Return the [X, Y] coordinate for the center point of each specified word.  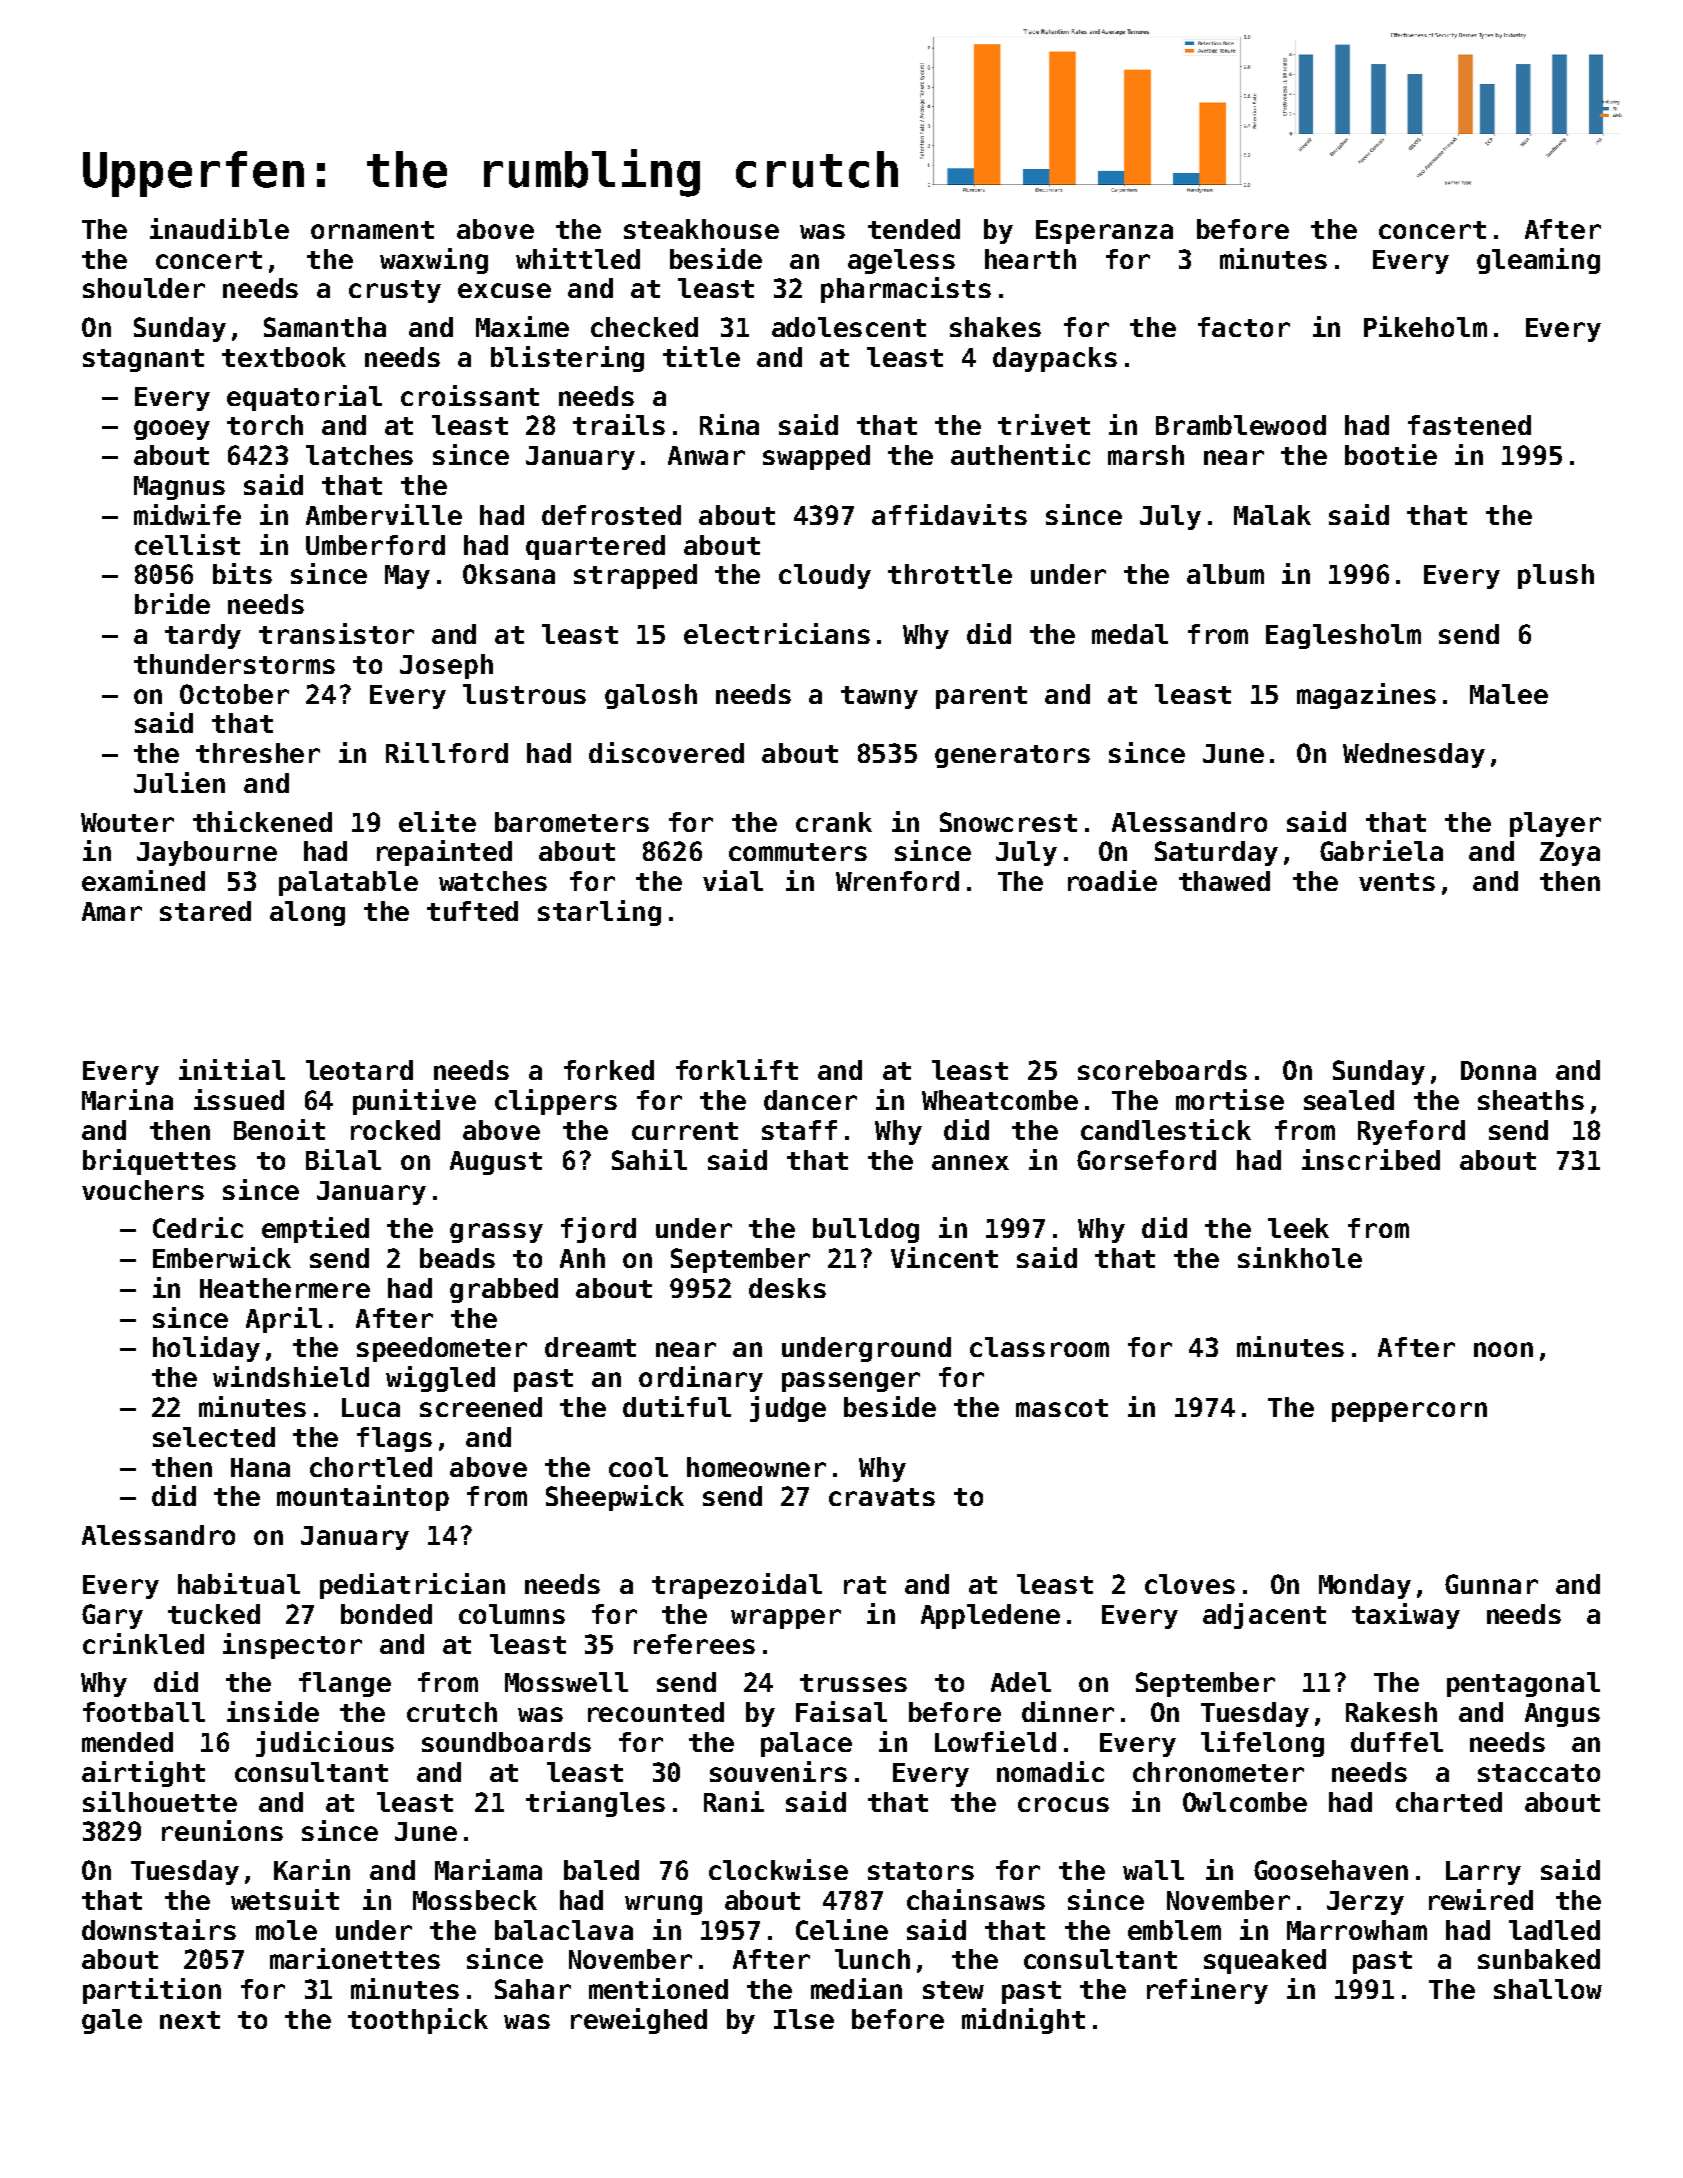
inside [273, 1711]
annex [970, 1162]
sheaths [1531, 1100]
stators [921, 1871]
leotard [359, 1070]
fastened [1469, 425]
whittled [578, 258]
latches [359, 455]
